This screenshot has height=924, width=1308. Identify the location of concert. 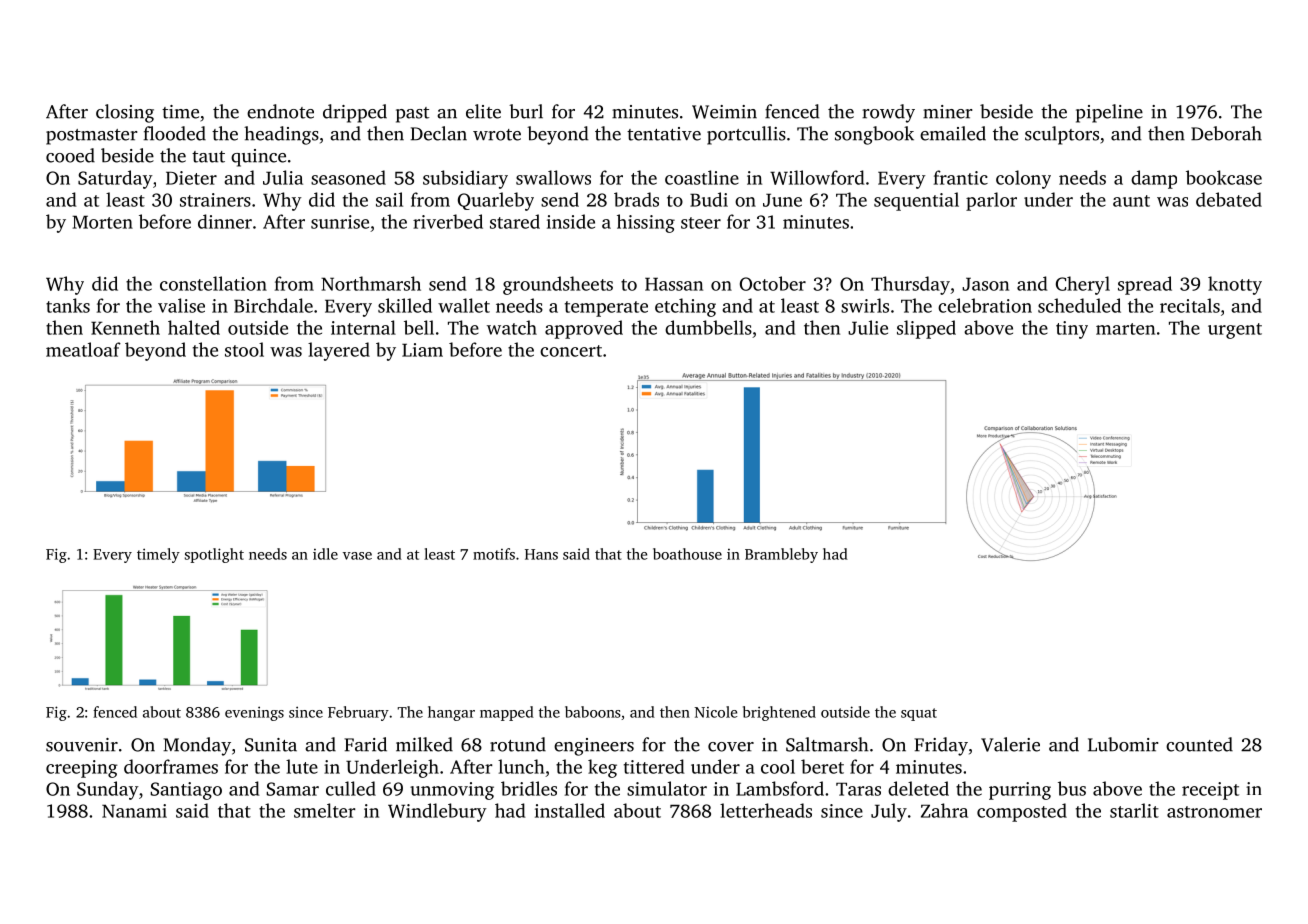
(571, 351).
